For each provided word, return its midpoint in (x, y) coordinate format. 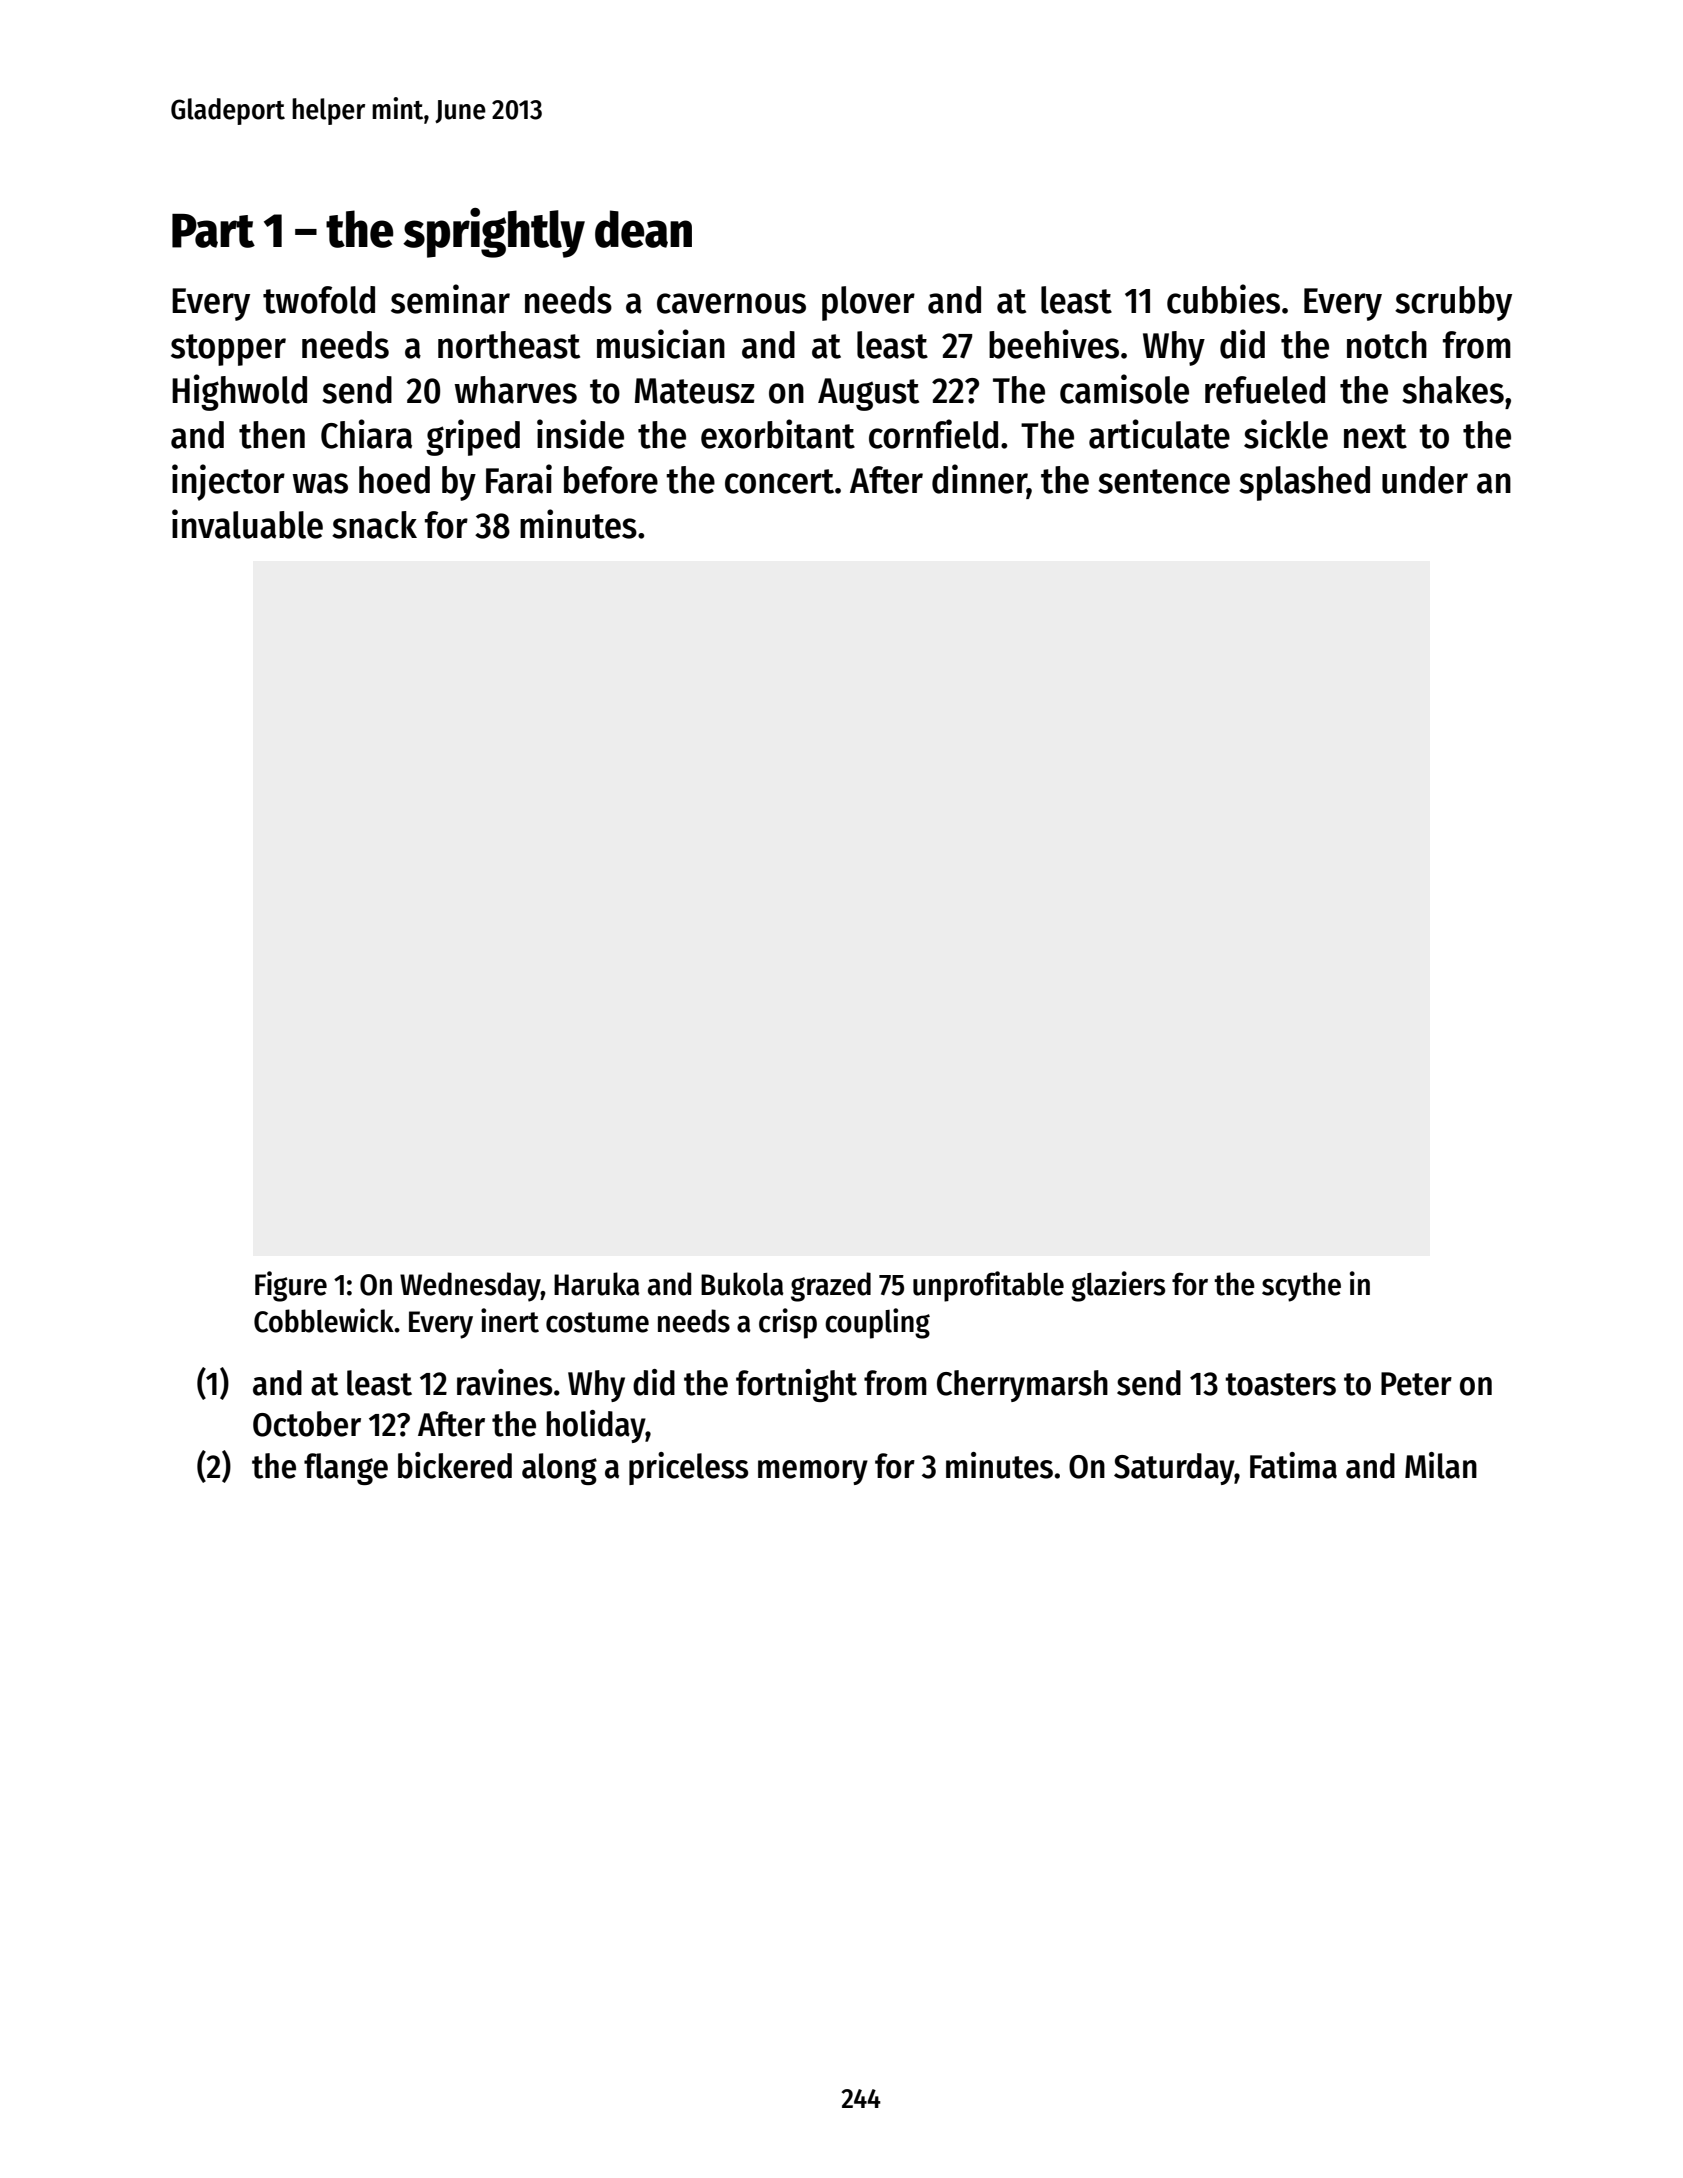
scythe (1301, 1287)
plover (868, 303)
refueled (1265, 390)
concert (779, 481)
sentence (1164, 481)
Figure (291, 1286)
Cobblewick (324, 1320)
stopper (228, 350)
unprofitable (988, 1286)
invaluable (247, 524)
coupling (877, 1323)
